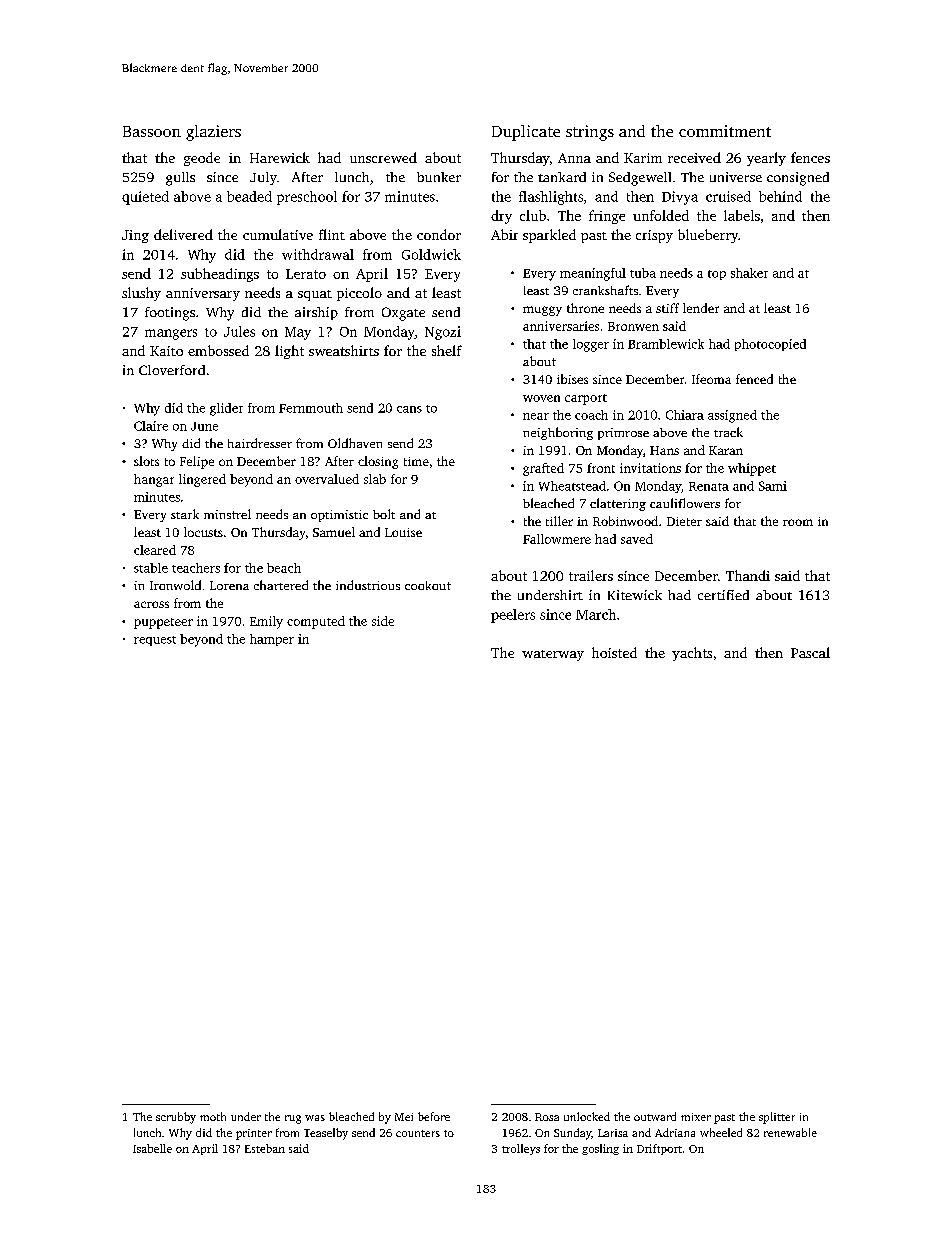 This image has height=1233, width=952. Describe the element at coordinates (635, 595) in the image. I see `Kitewick` at that location.
